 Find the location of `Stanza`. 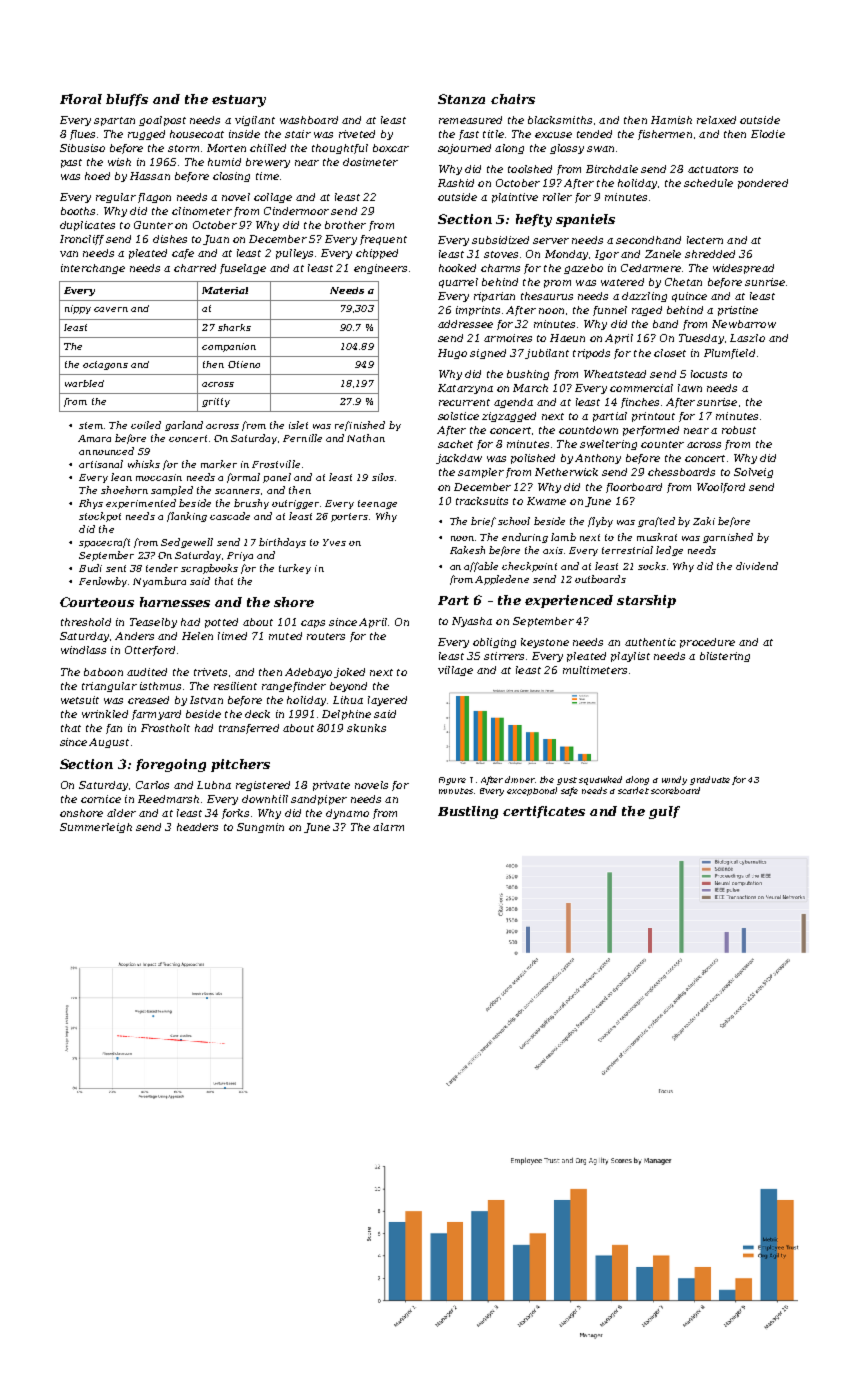

Stanza is located at coordinates (461, 99).
